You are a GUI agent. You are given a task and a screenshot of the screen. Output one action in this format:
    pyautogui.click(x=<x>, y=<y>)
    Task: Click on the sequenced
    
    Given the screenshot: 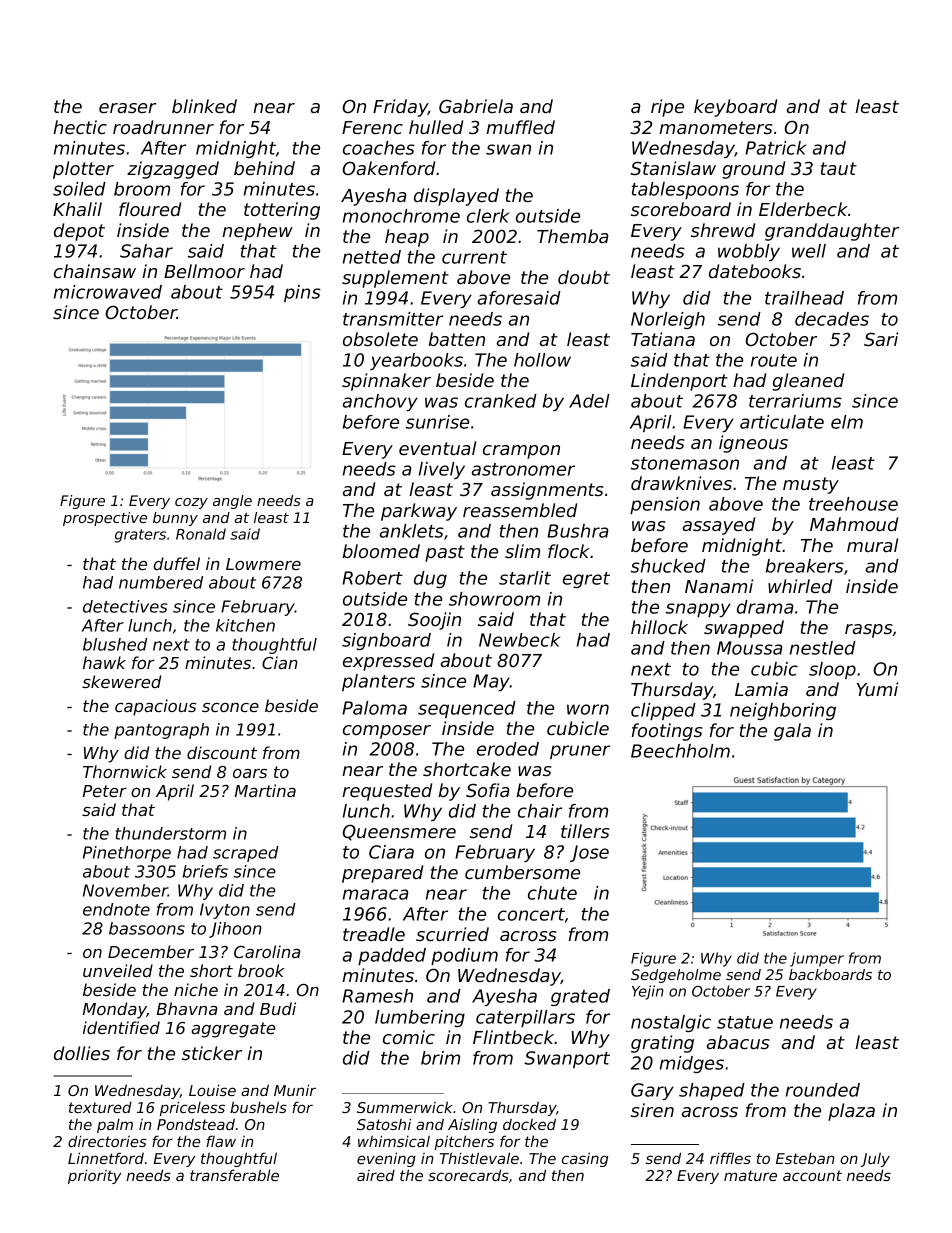 What is the action you would take?
    pyautogui.click(x=467, y=709)
